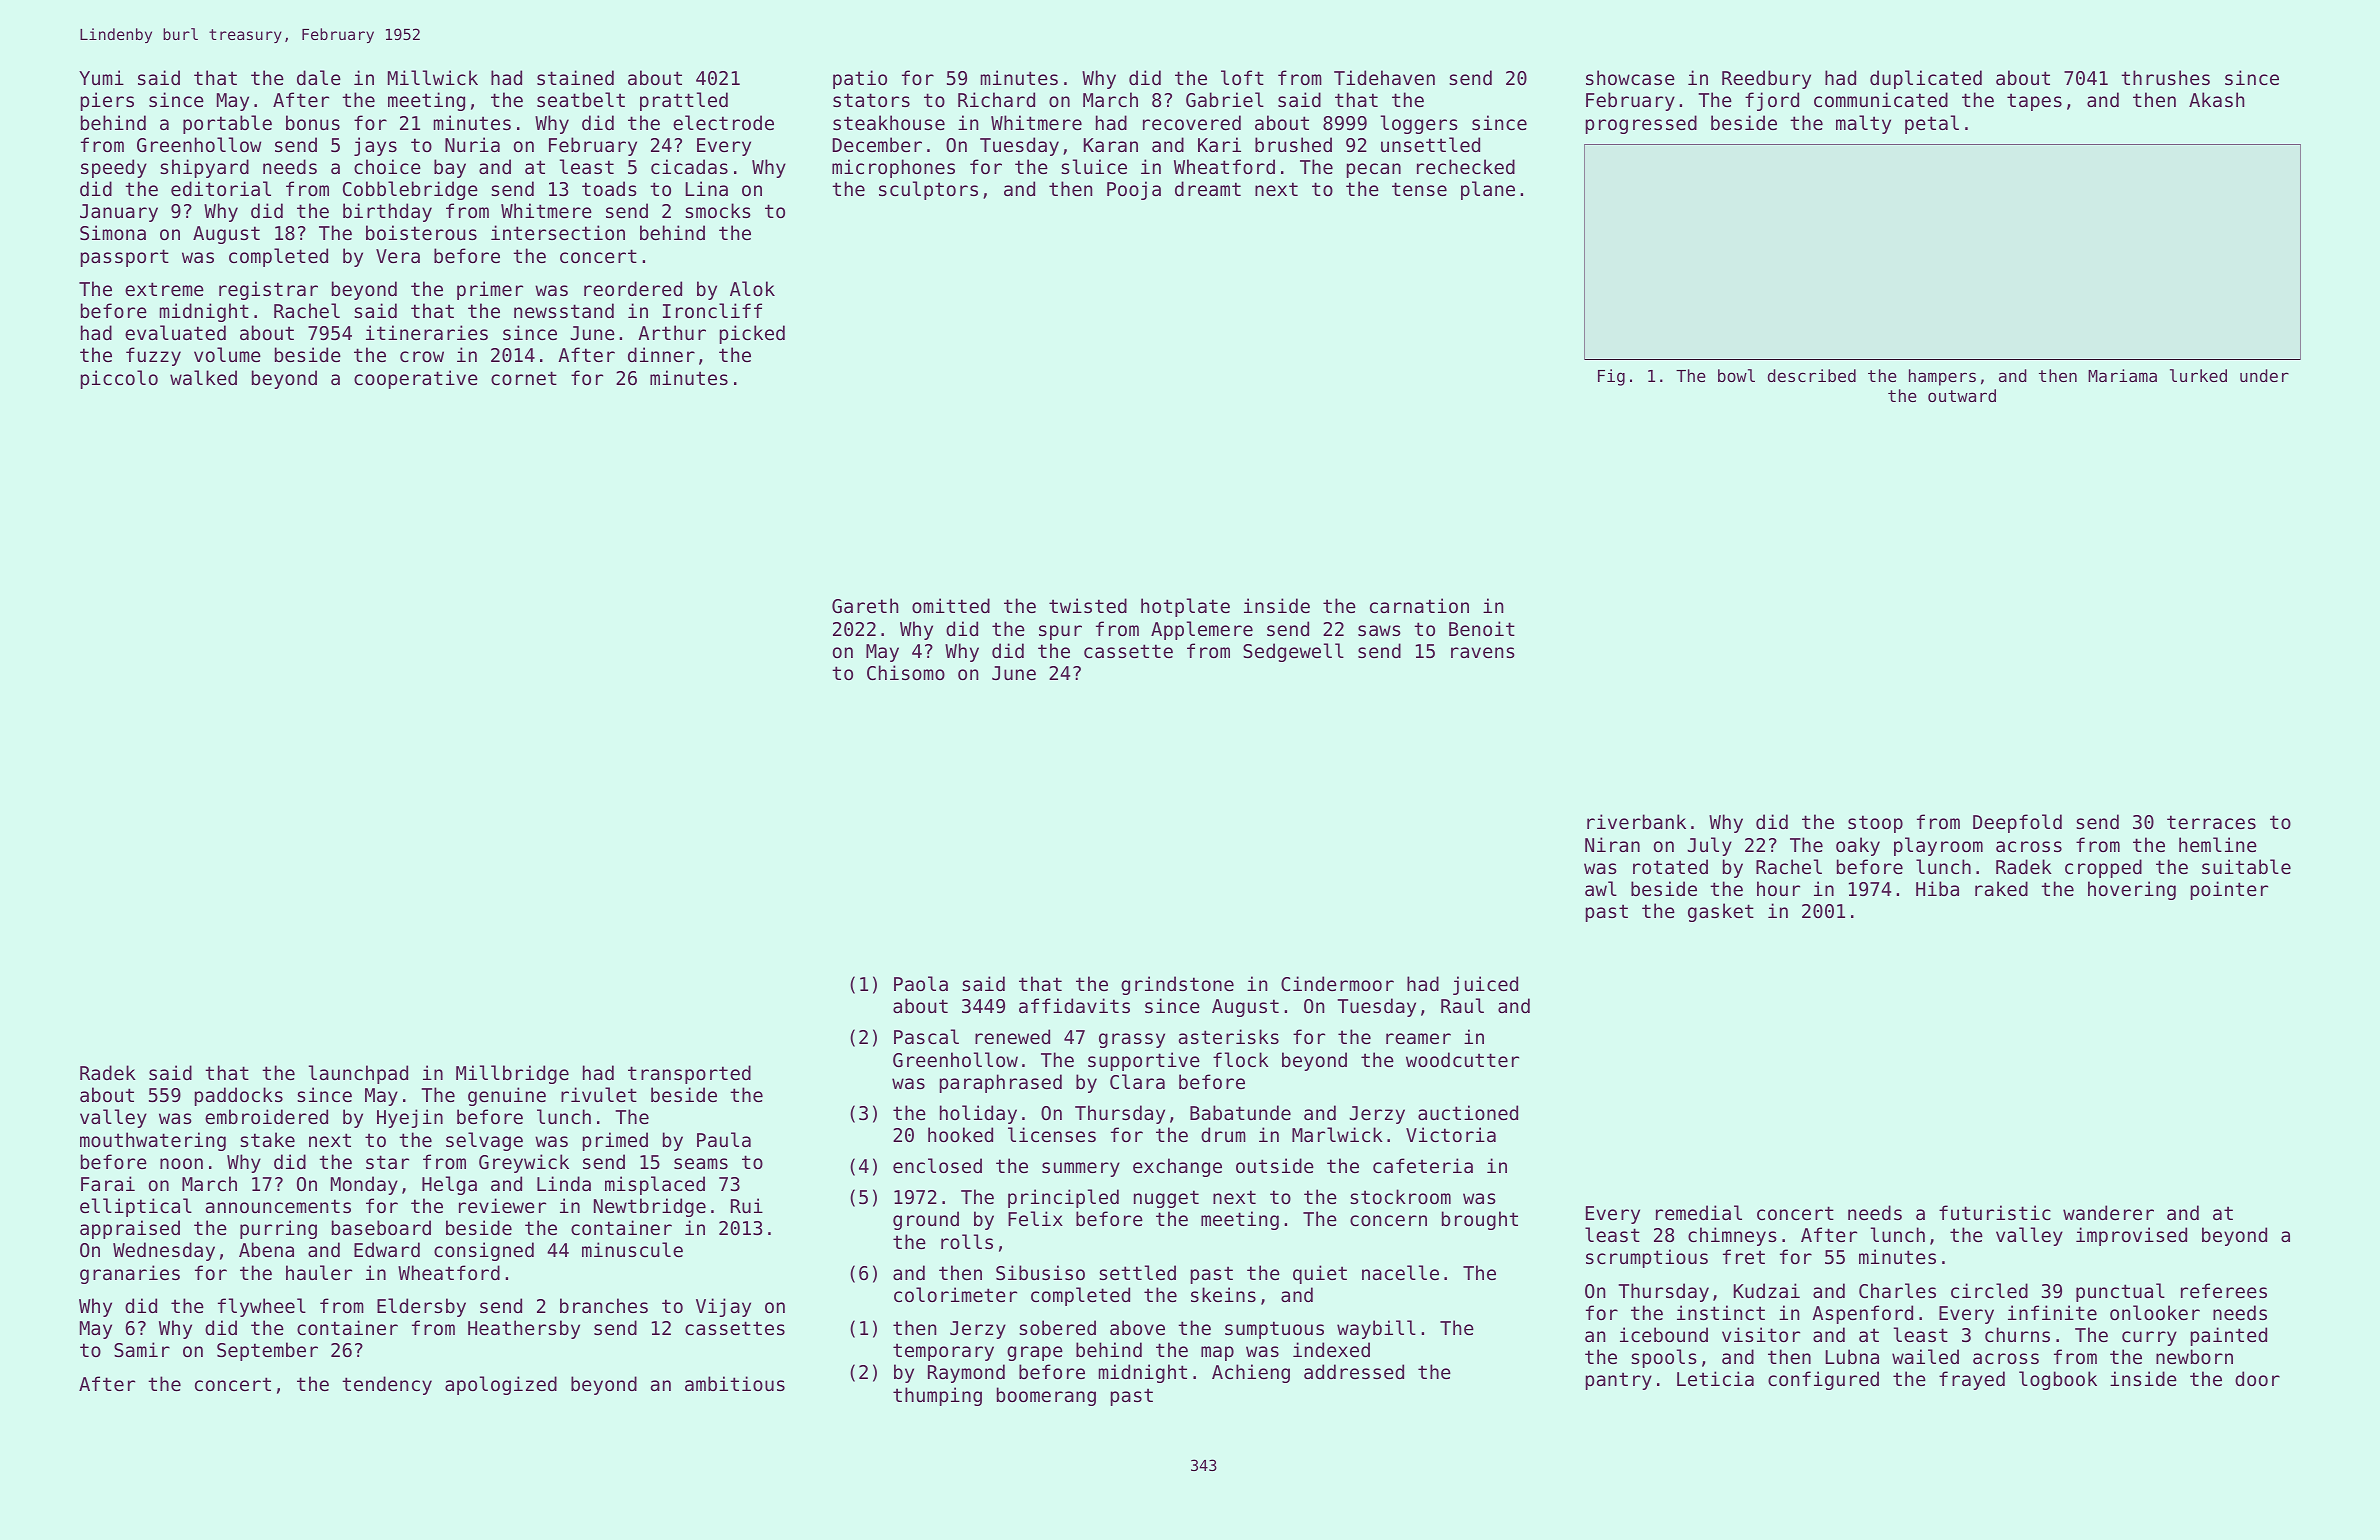 The width and height of the document is (2380, 1540). I want to click on Paola, so click(921, 983).
